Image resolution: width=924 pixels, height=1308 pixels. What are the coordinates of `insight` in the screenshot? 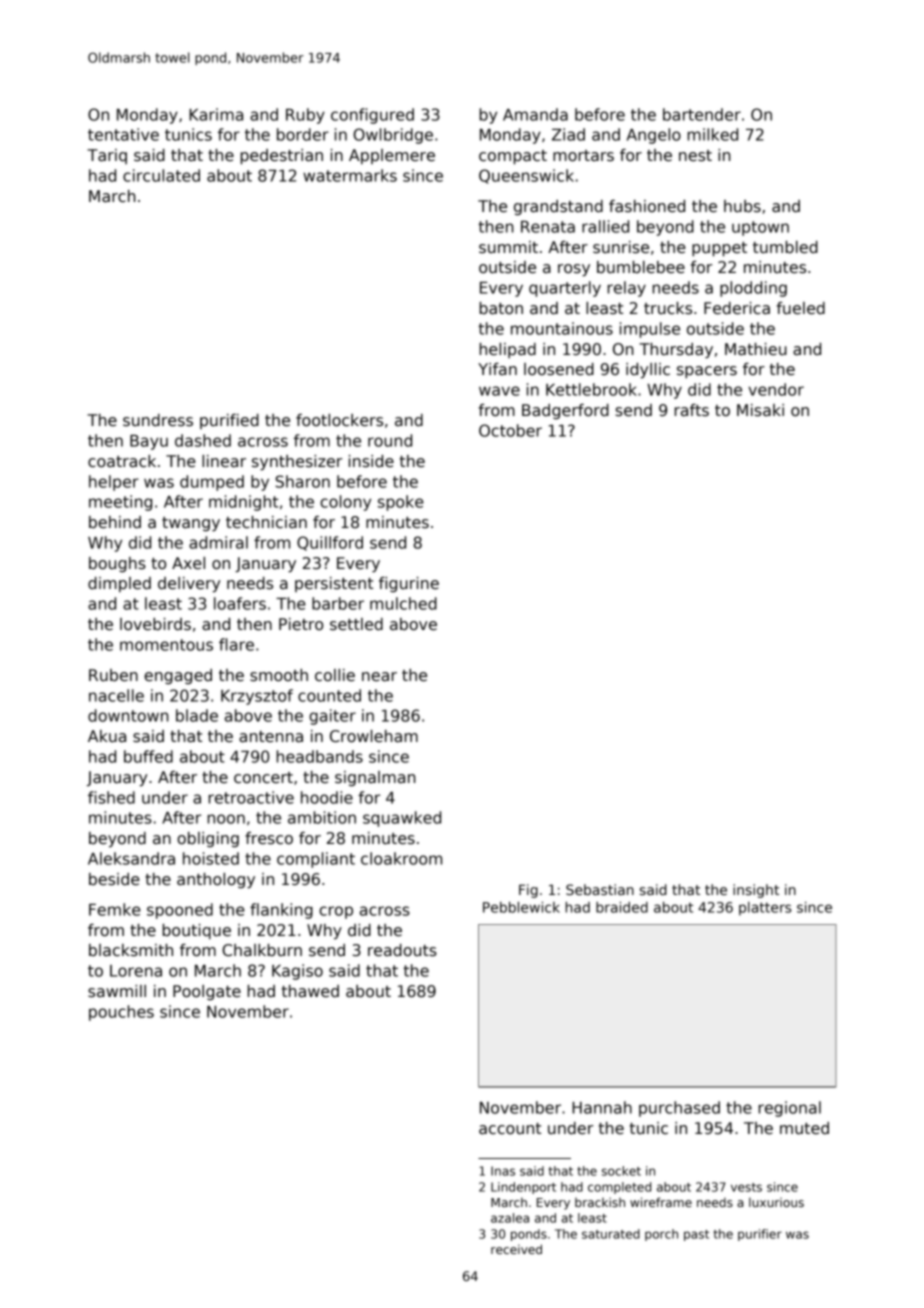 It's located at (756, 891).
